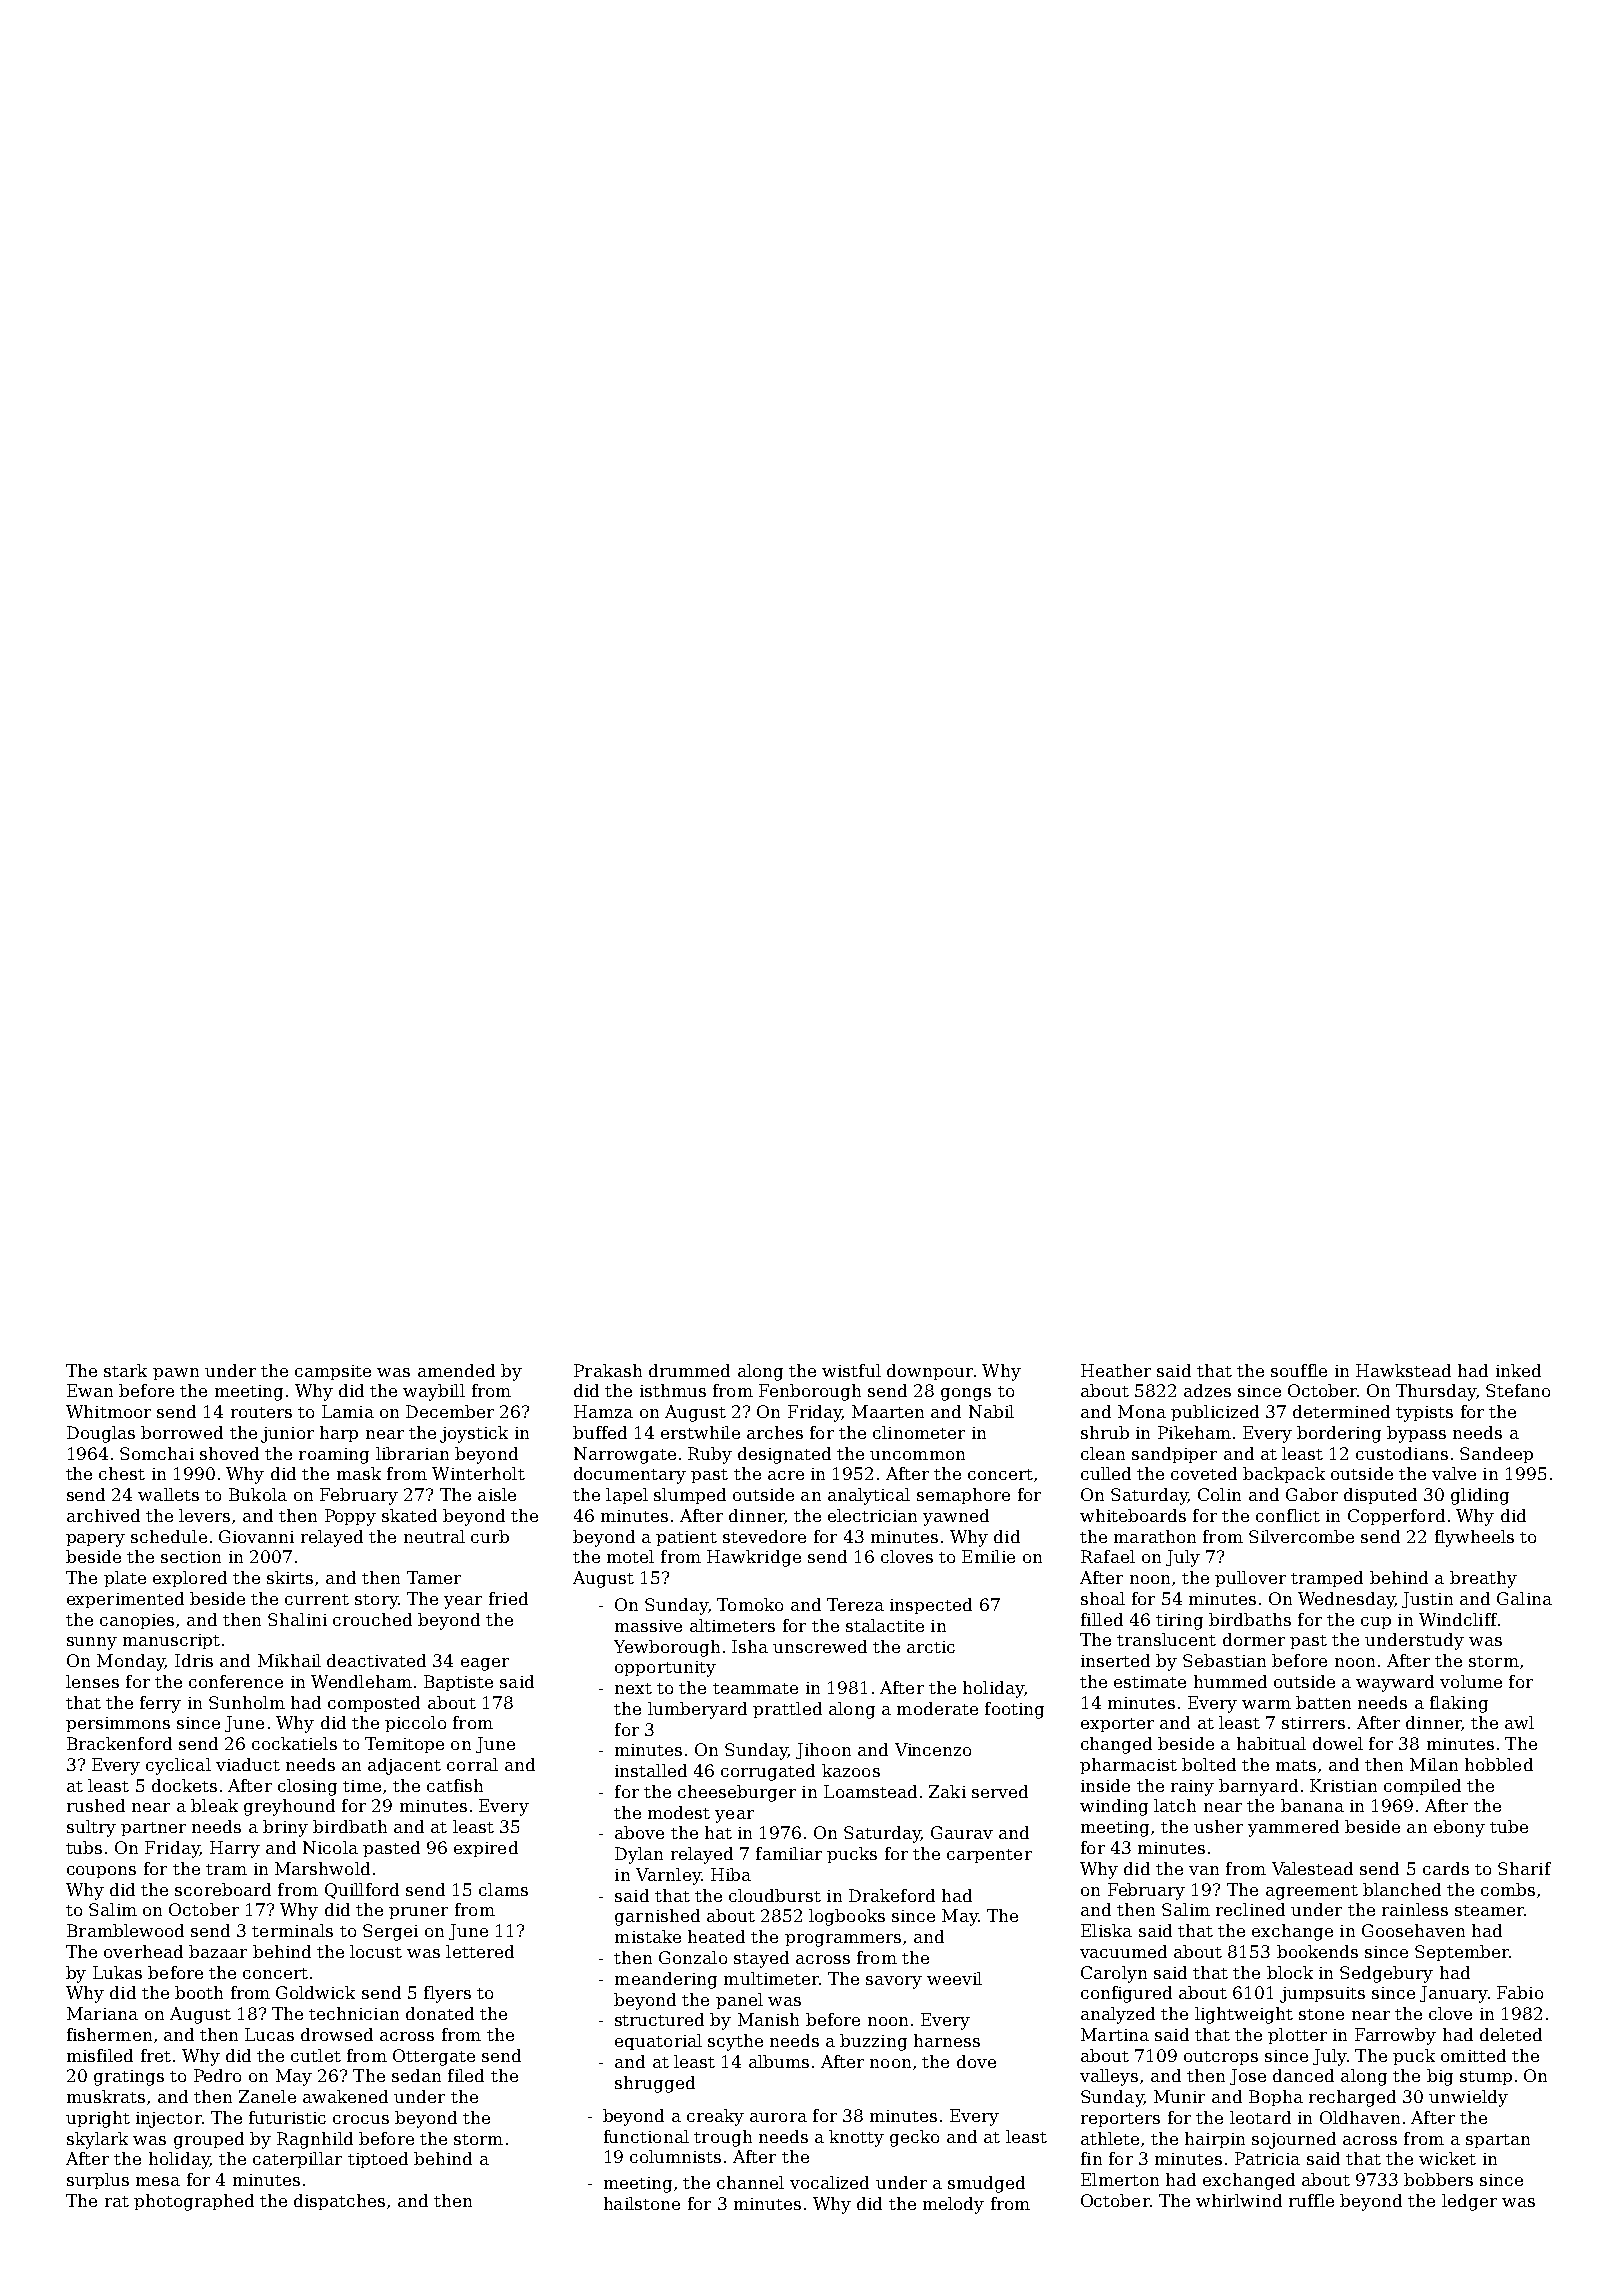 The image size is (1620, 2292). I want to click on Drakeford, so click(892, 1895).
